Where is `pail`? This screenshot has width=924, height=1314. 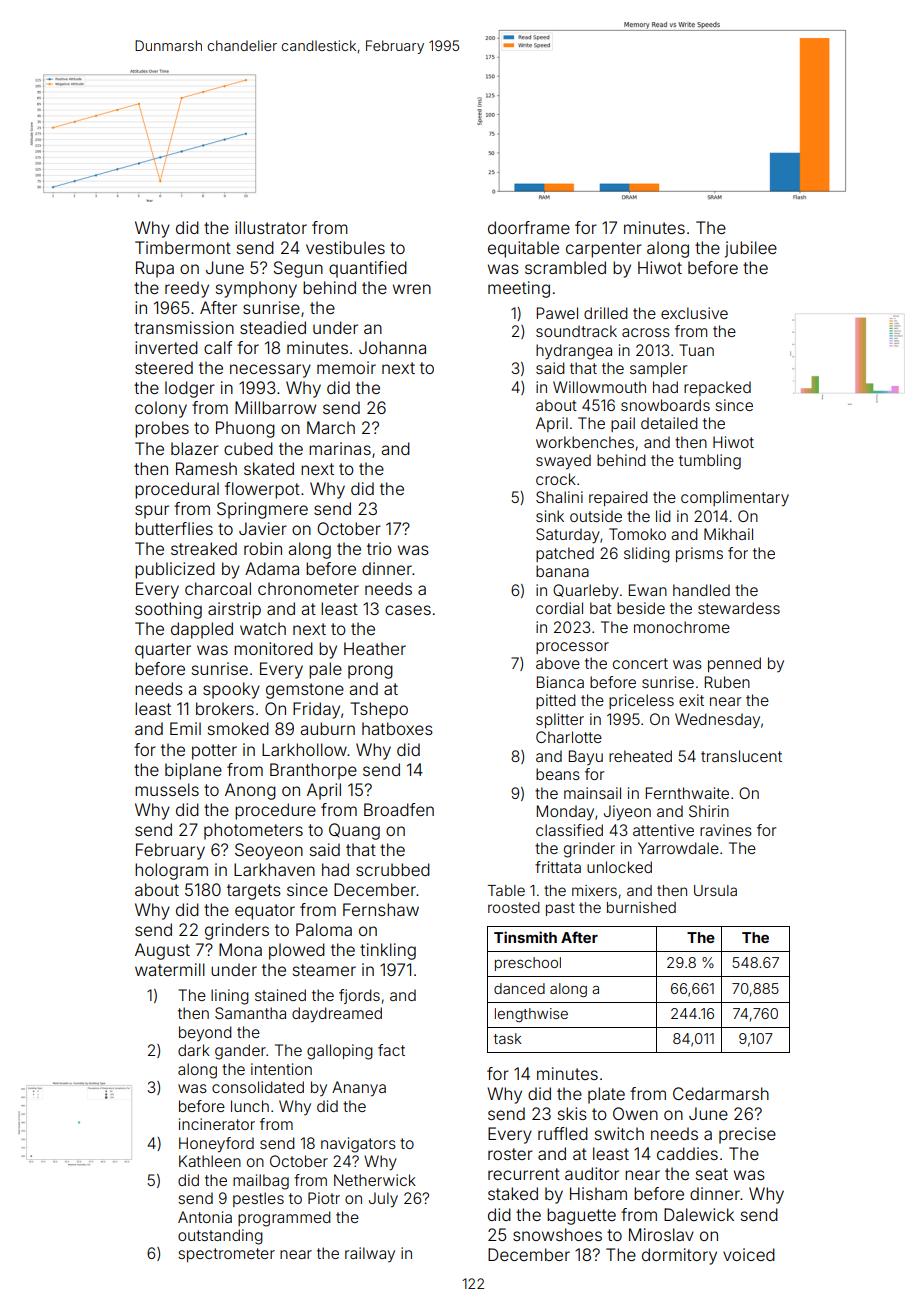 pail is located at coordinates (623, 424).
